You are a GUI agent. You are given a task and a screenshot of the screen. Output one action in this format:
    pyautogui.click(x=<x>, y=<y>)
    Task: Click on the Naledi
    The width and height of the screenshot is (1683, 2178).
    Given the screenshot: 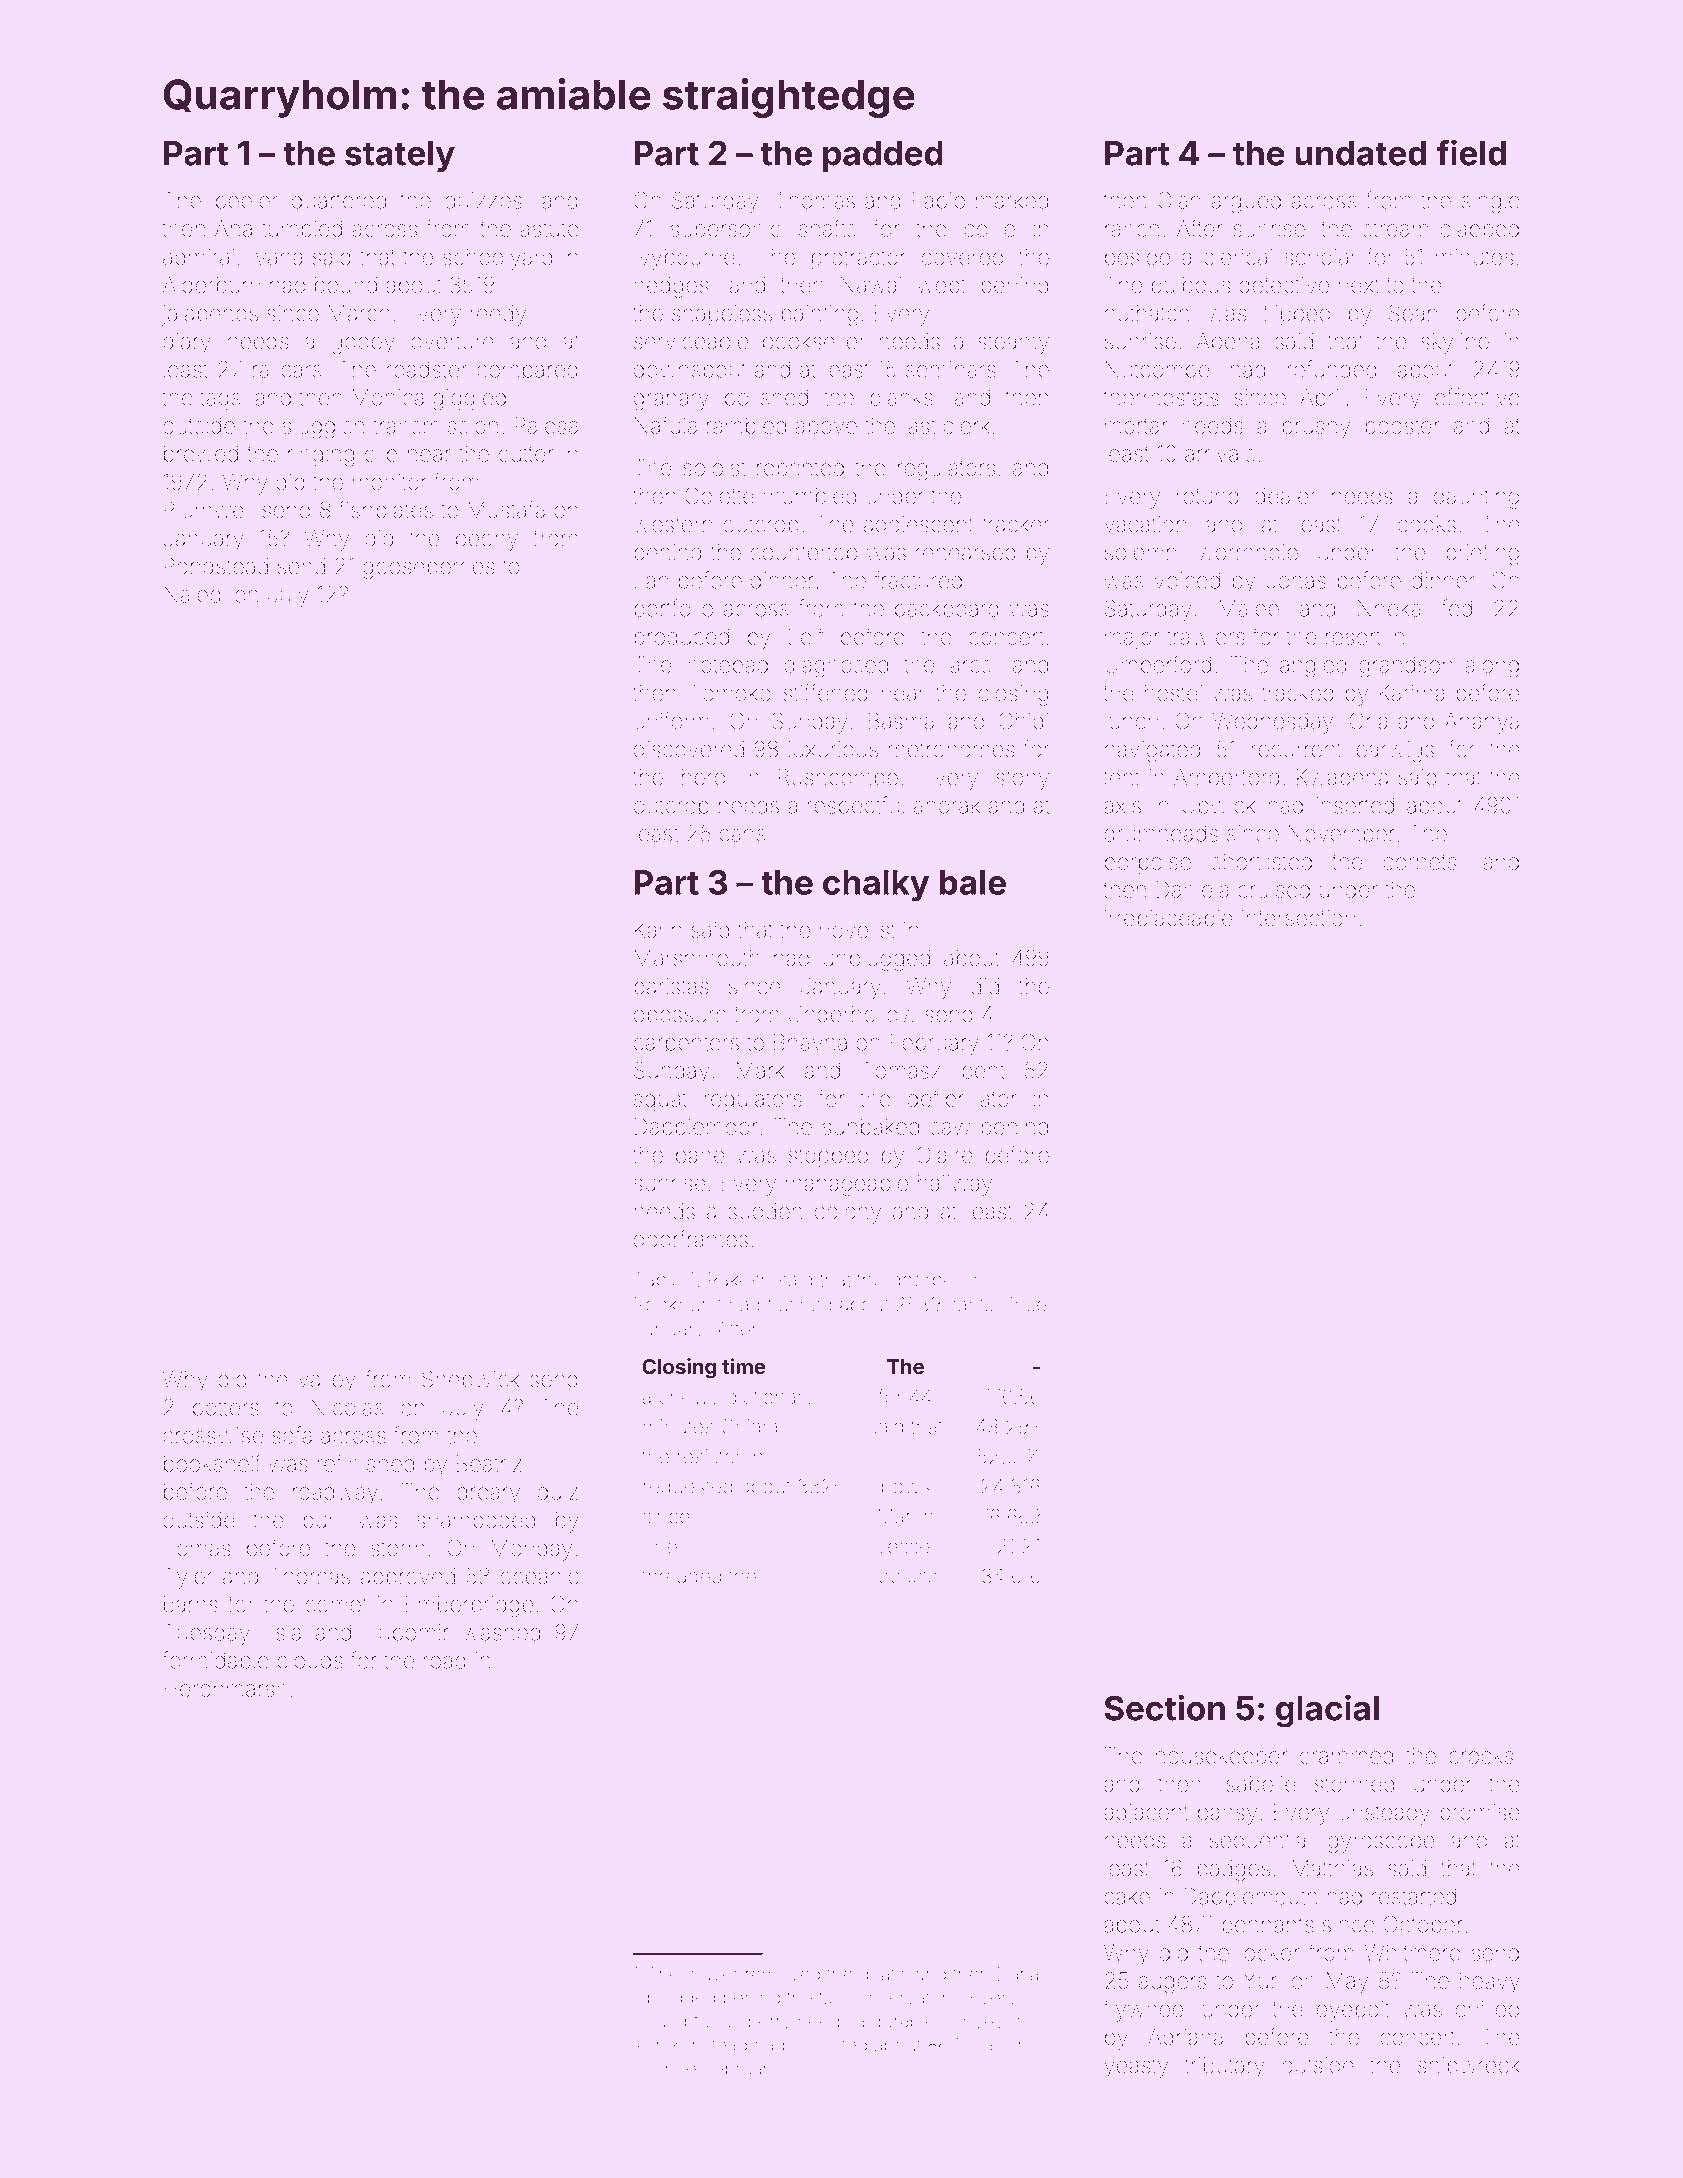 What is the action you would take?
    pyautogui.click(x=195, y=594)
